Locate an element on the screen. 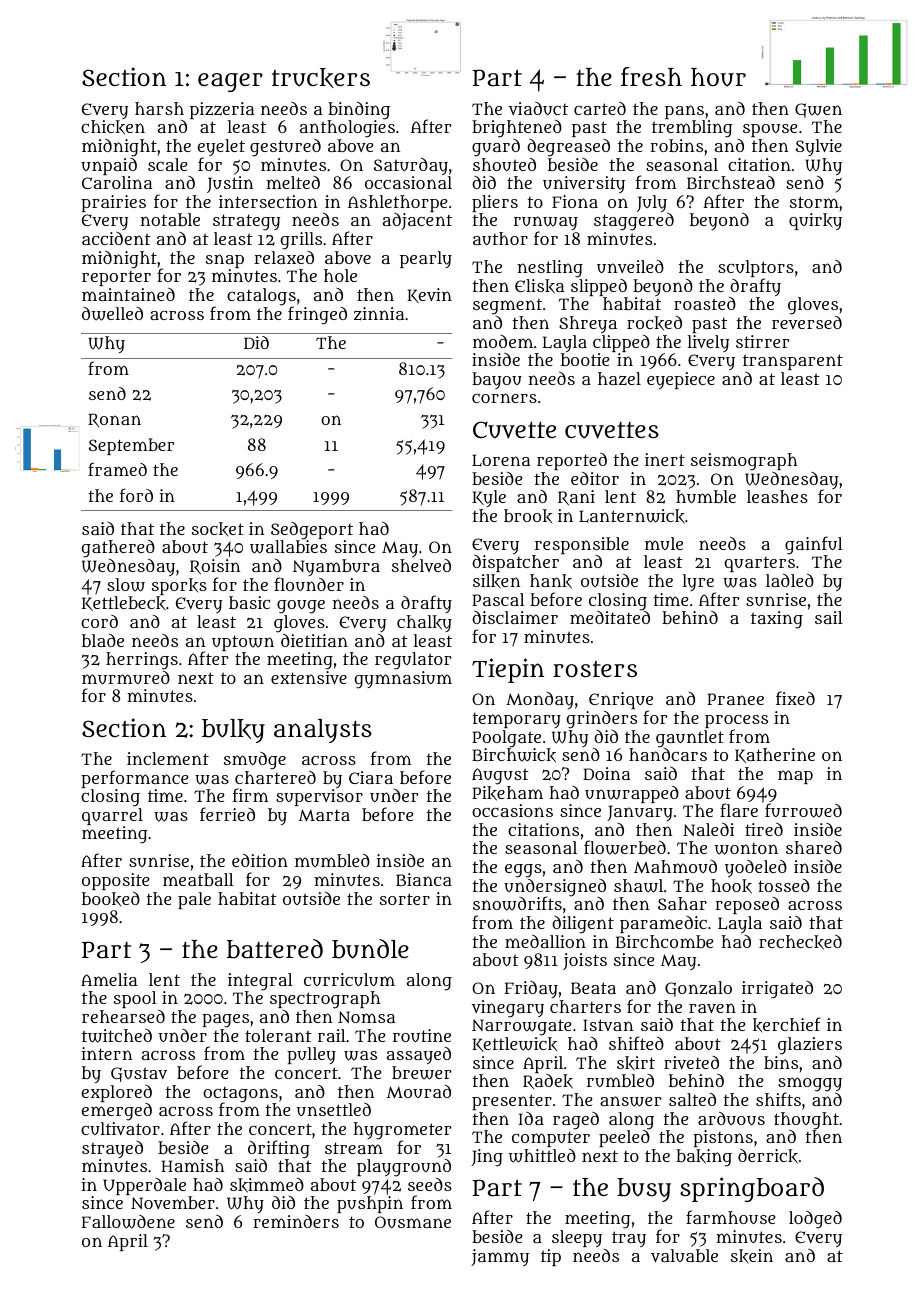 Image resolution: width=924 pixels, height=1308 pixels. Kevin is located at coordinates (429, 295).
